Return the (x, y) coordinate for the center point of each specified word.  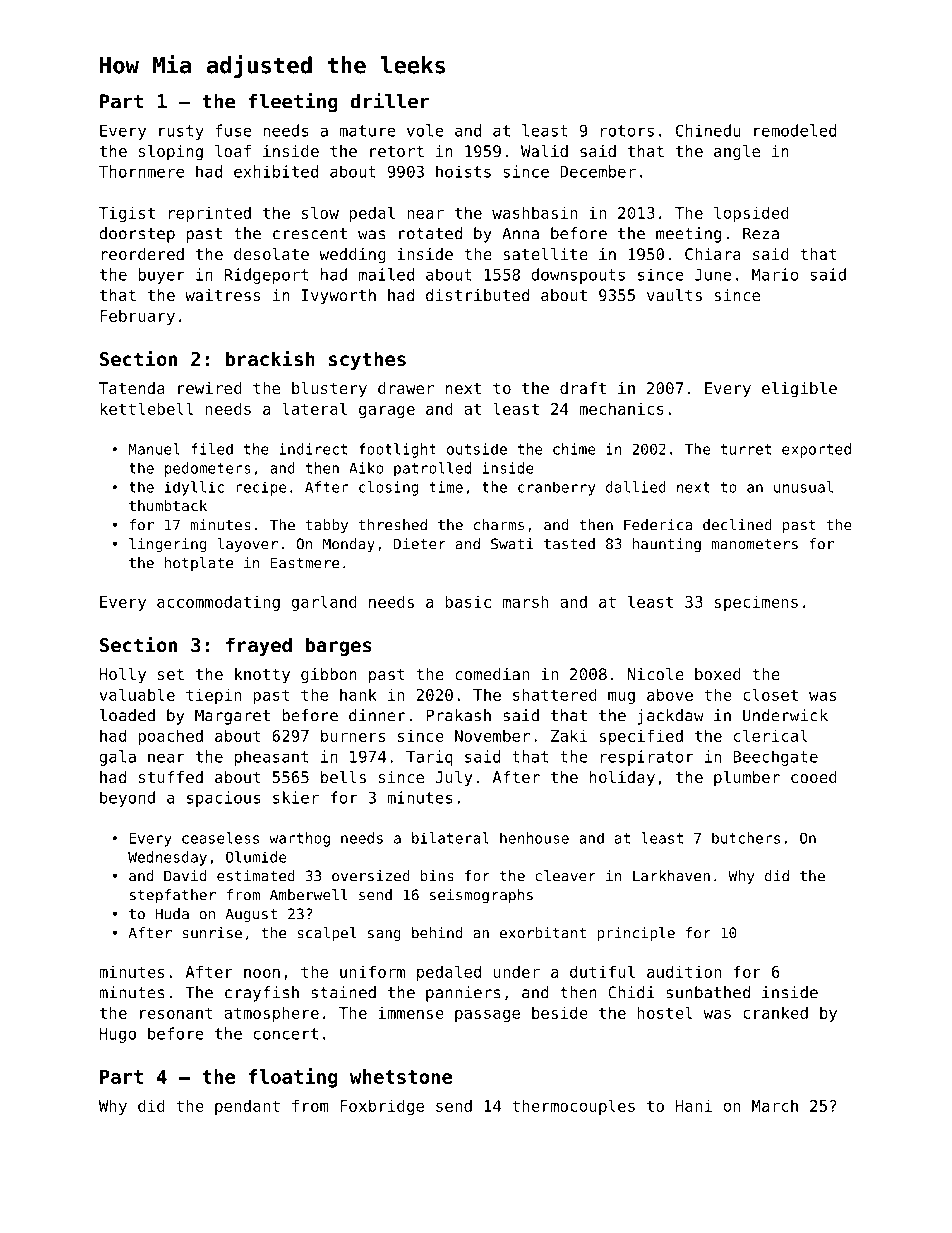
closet (770, 694)
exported (816, 450)
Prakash (458, 715)
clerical (771, 735)
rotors (627, 131)
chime (574, 449)
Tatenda (132, 388)
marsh (526, 601)
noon (262, 973)
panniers (463, 994)
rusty (181, 132)
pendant (247, 1107)
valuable (137, 694)
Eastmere (305, 563)
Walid (544, 151)
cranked (775, 1012)
